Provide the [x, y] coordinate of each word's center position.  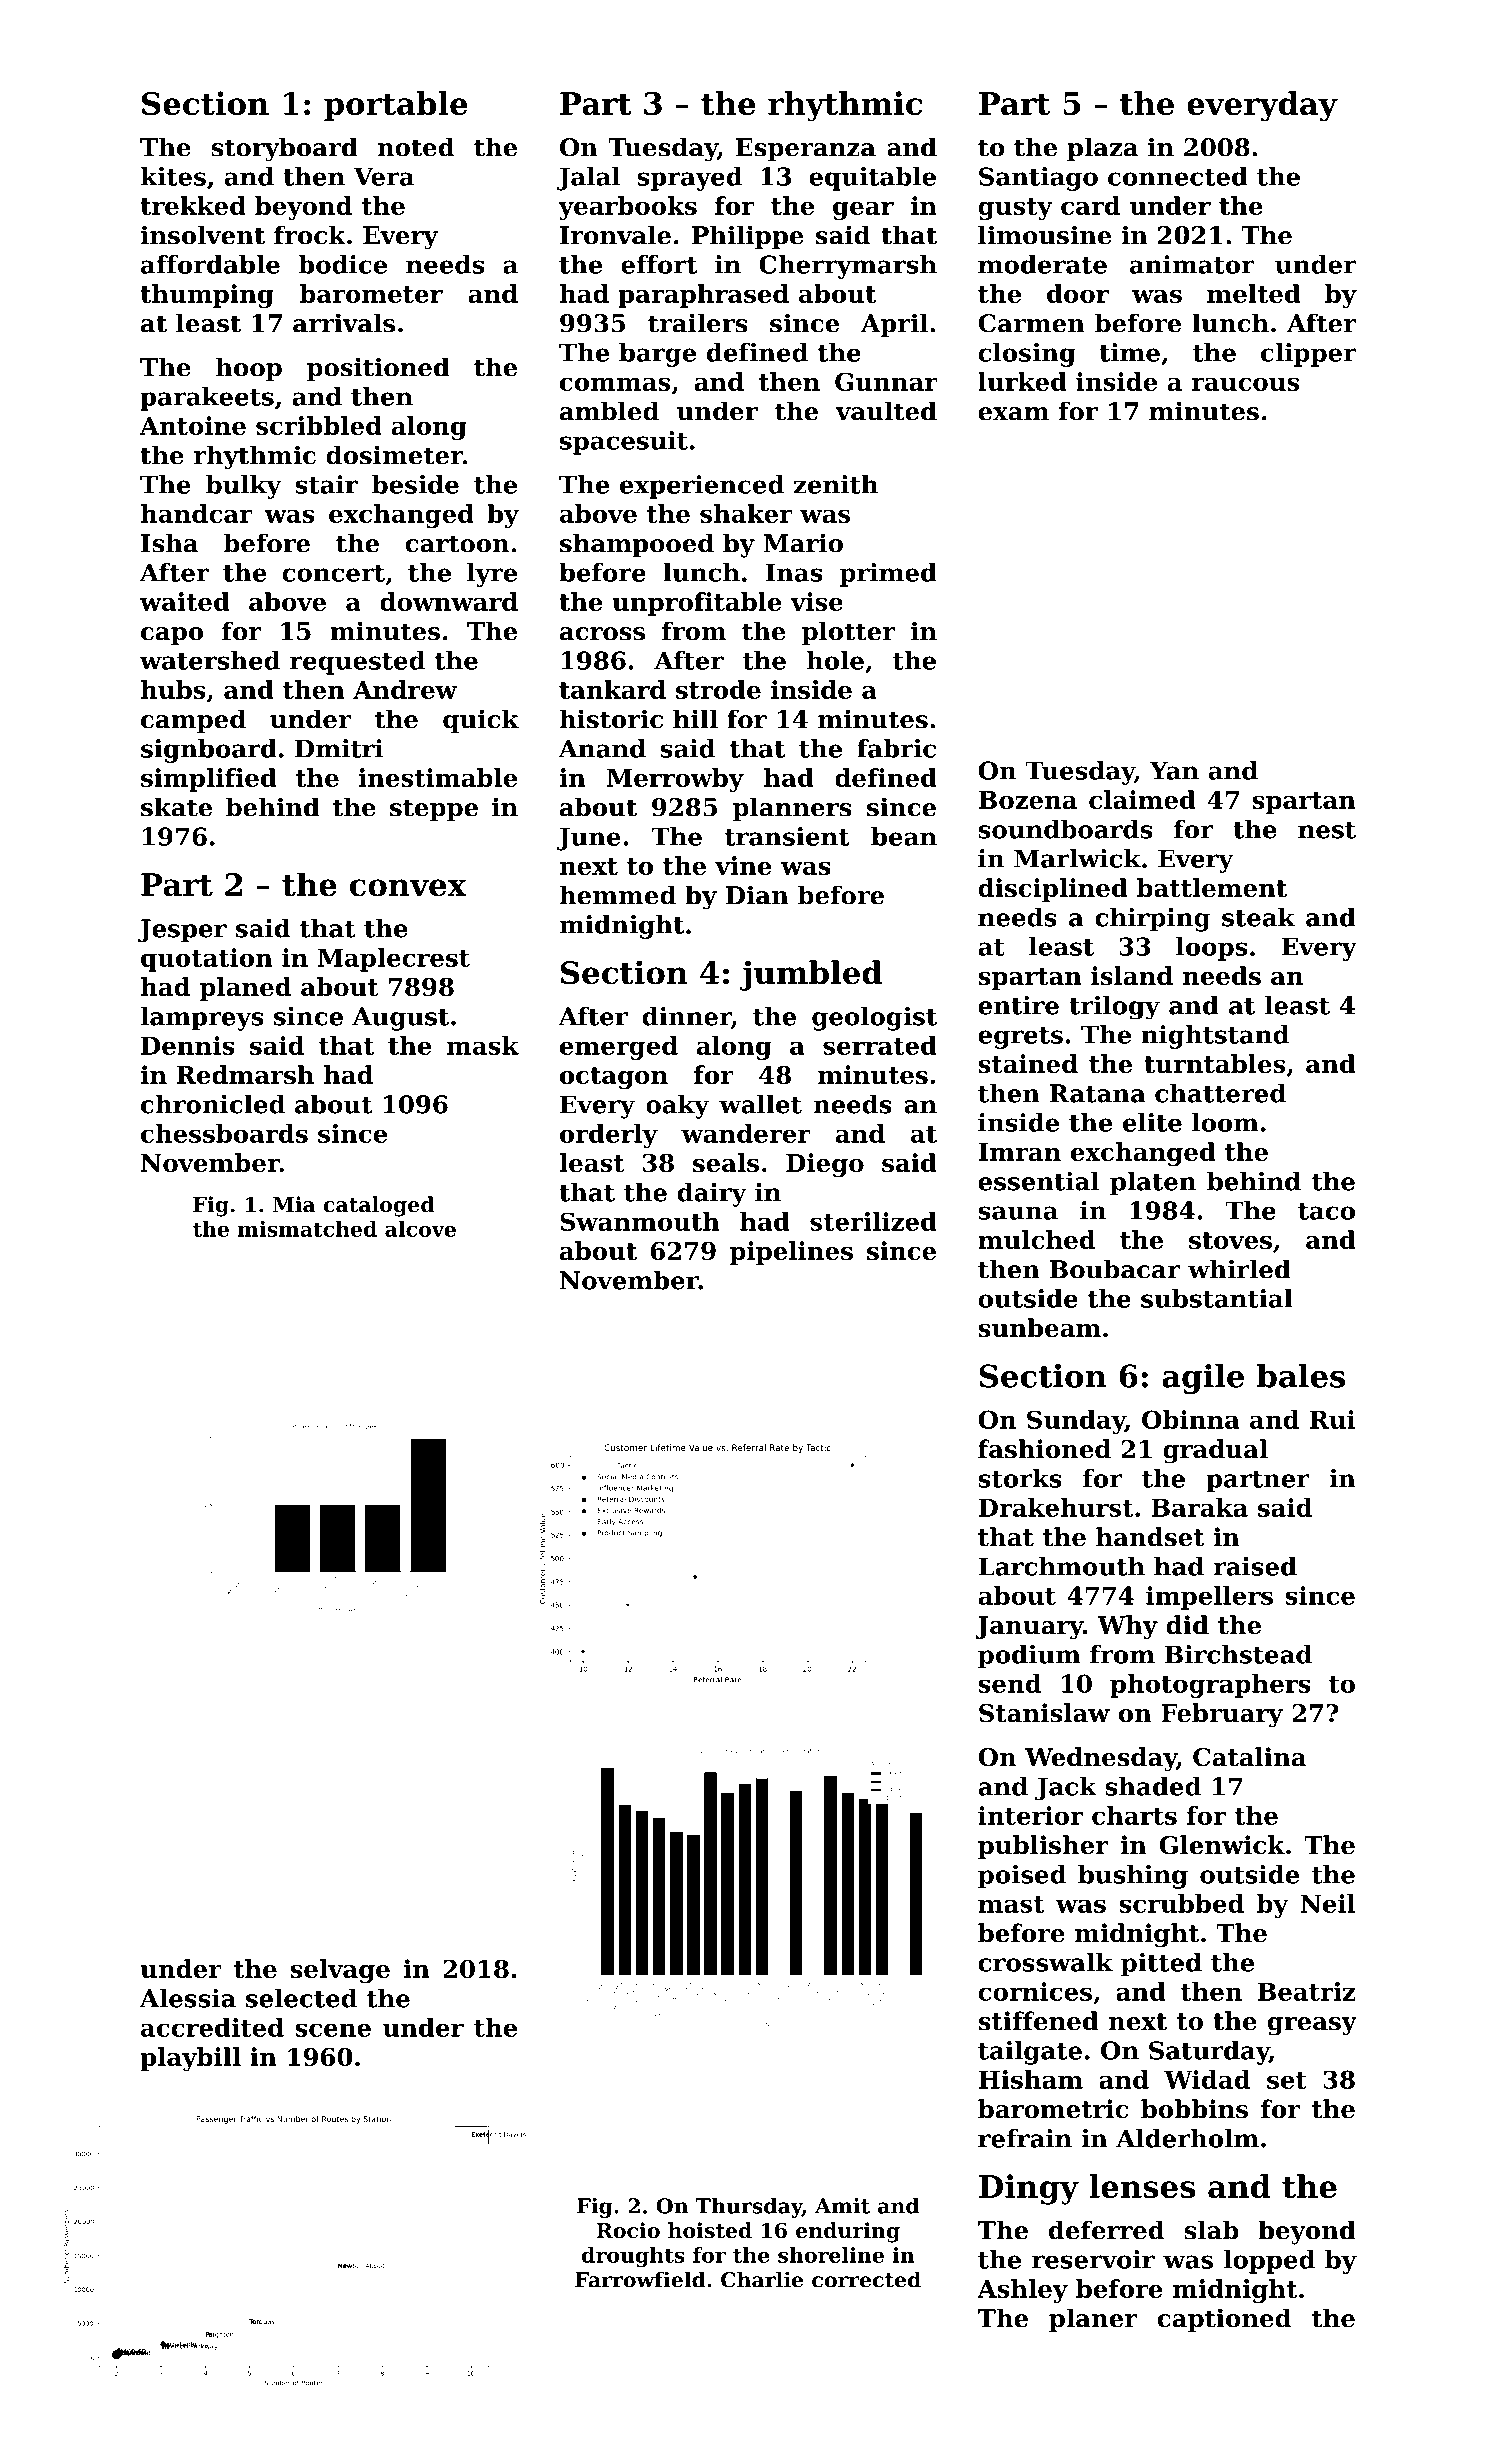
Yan [1174, 770]
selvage [340, 1971]
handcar [197, 513]
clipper [1309, 355]
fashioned [1044, 1449]
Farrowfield [640, 2279]
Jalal [588, 179]
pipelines [791, 1253]
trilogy [1114, 1007]
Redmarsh [245, 1074]
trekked [193, 205]
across [602, 634]
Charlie [762, 2279]
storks [1020, 1478]
